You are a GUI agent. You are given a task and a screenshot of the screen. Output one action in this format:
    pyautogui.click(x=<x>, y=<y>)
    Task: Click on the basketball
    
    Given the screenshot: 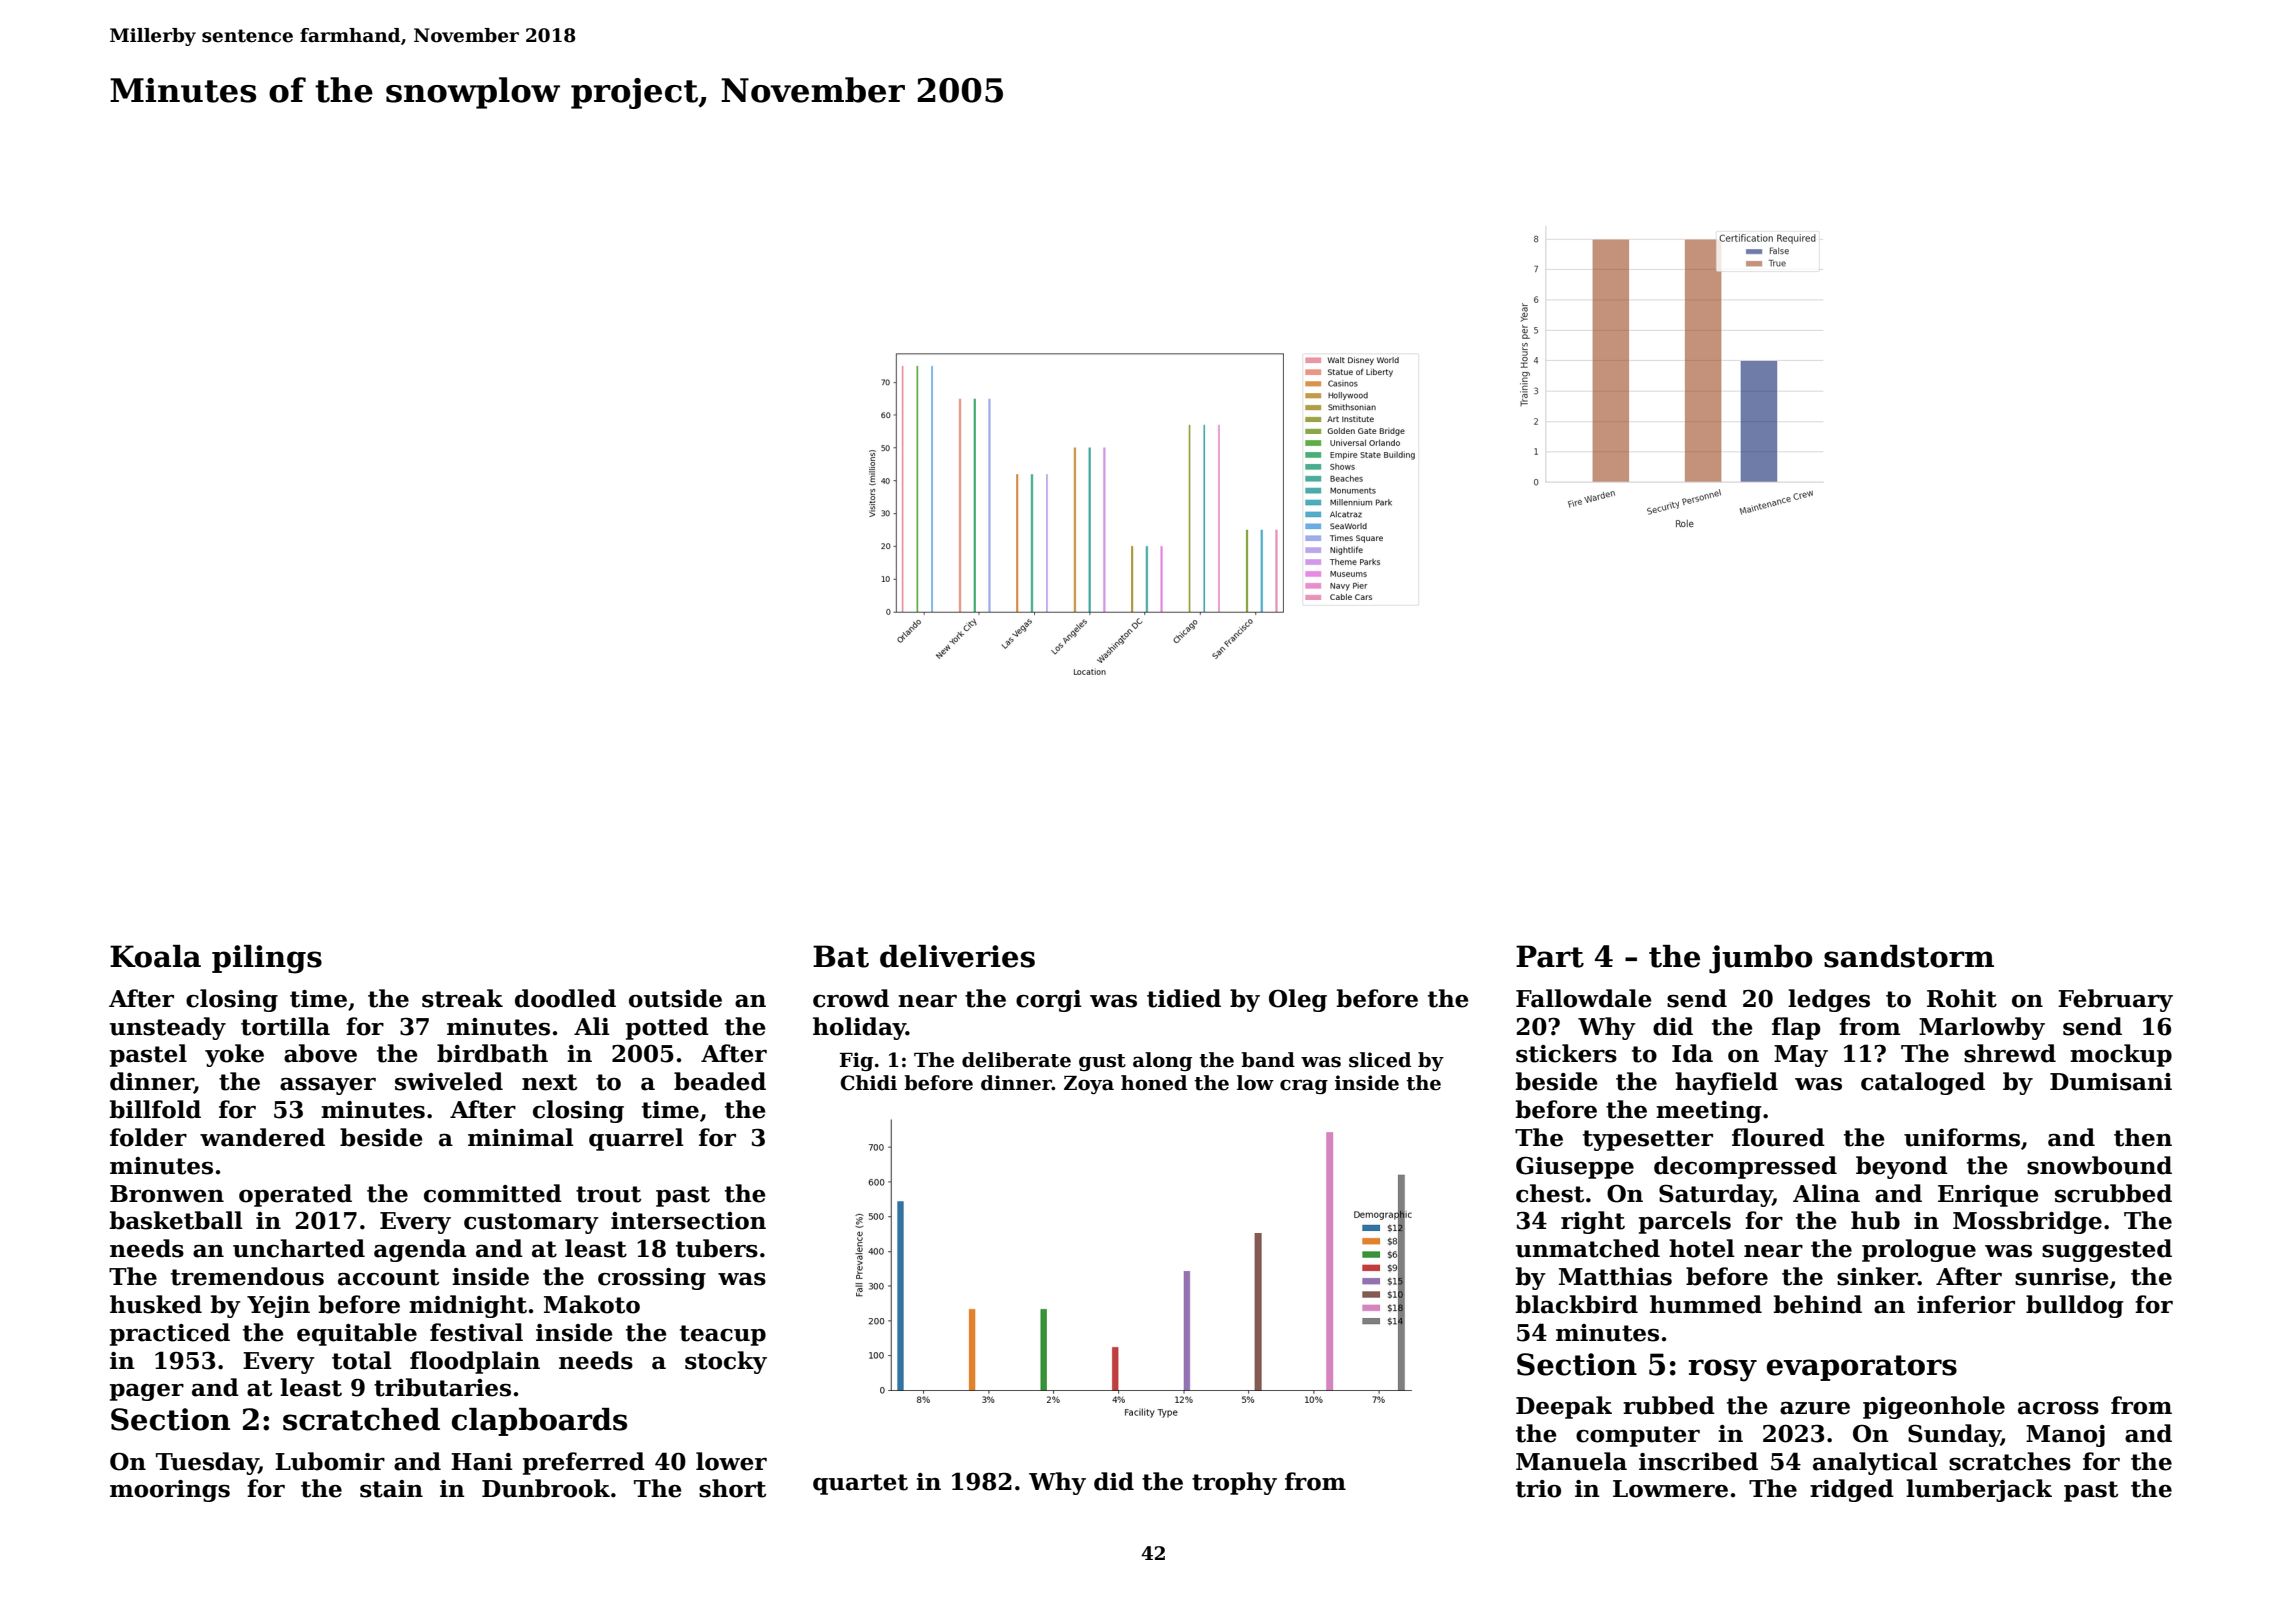 What is the action you would take?
    pyautogui.click(x=176, y=1220)
